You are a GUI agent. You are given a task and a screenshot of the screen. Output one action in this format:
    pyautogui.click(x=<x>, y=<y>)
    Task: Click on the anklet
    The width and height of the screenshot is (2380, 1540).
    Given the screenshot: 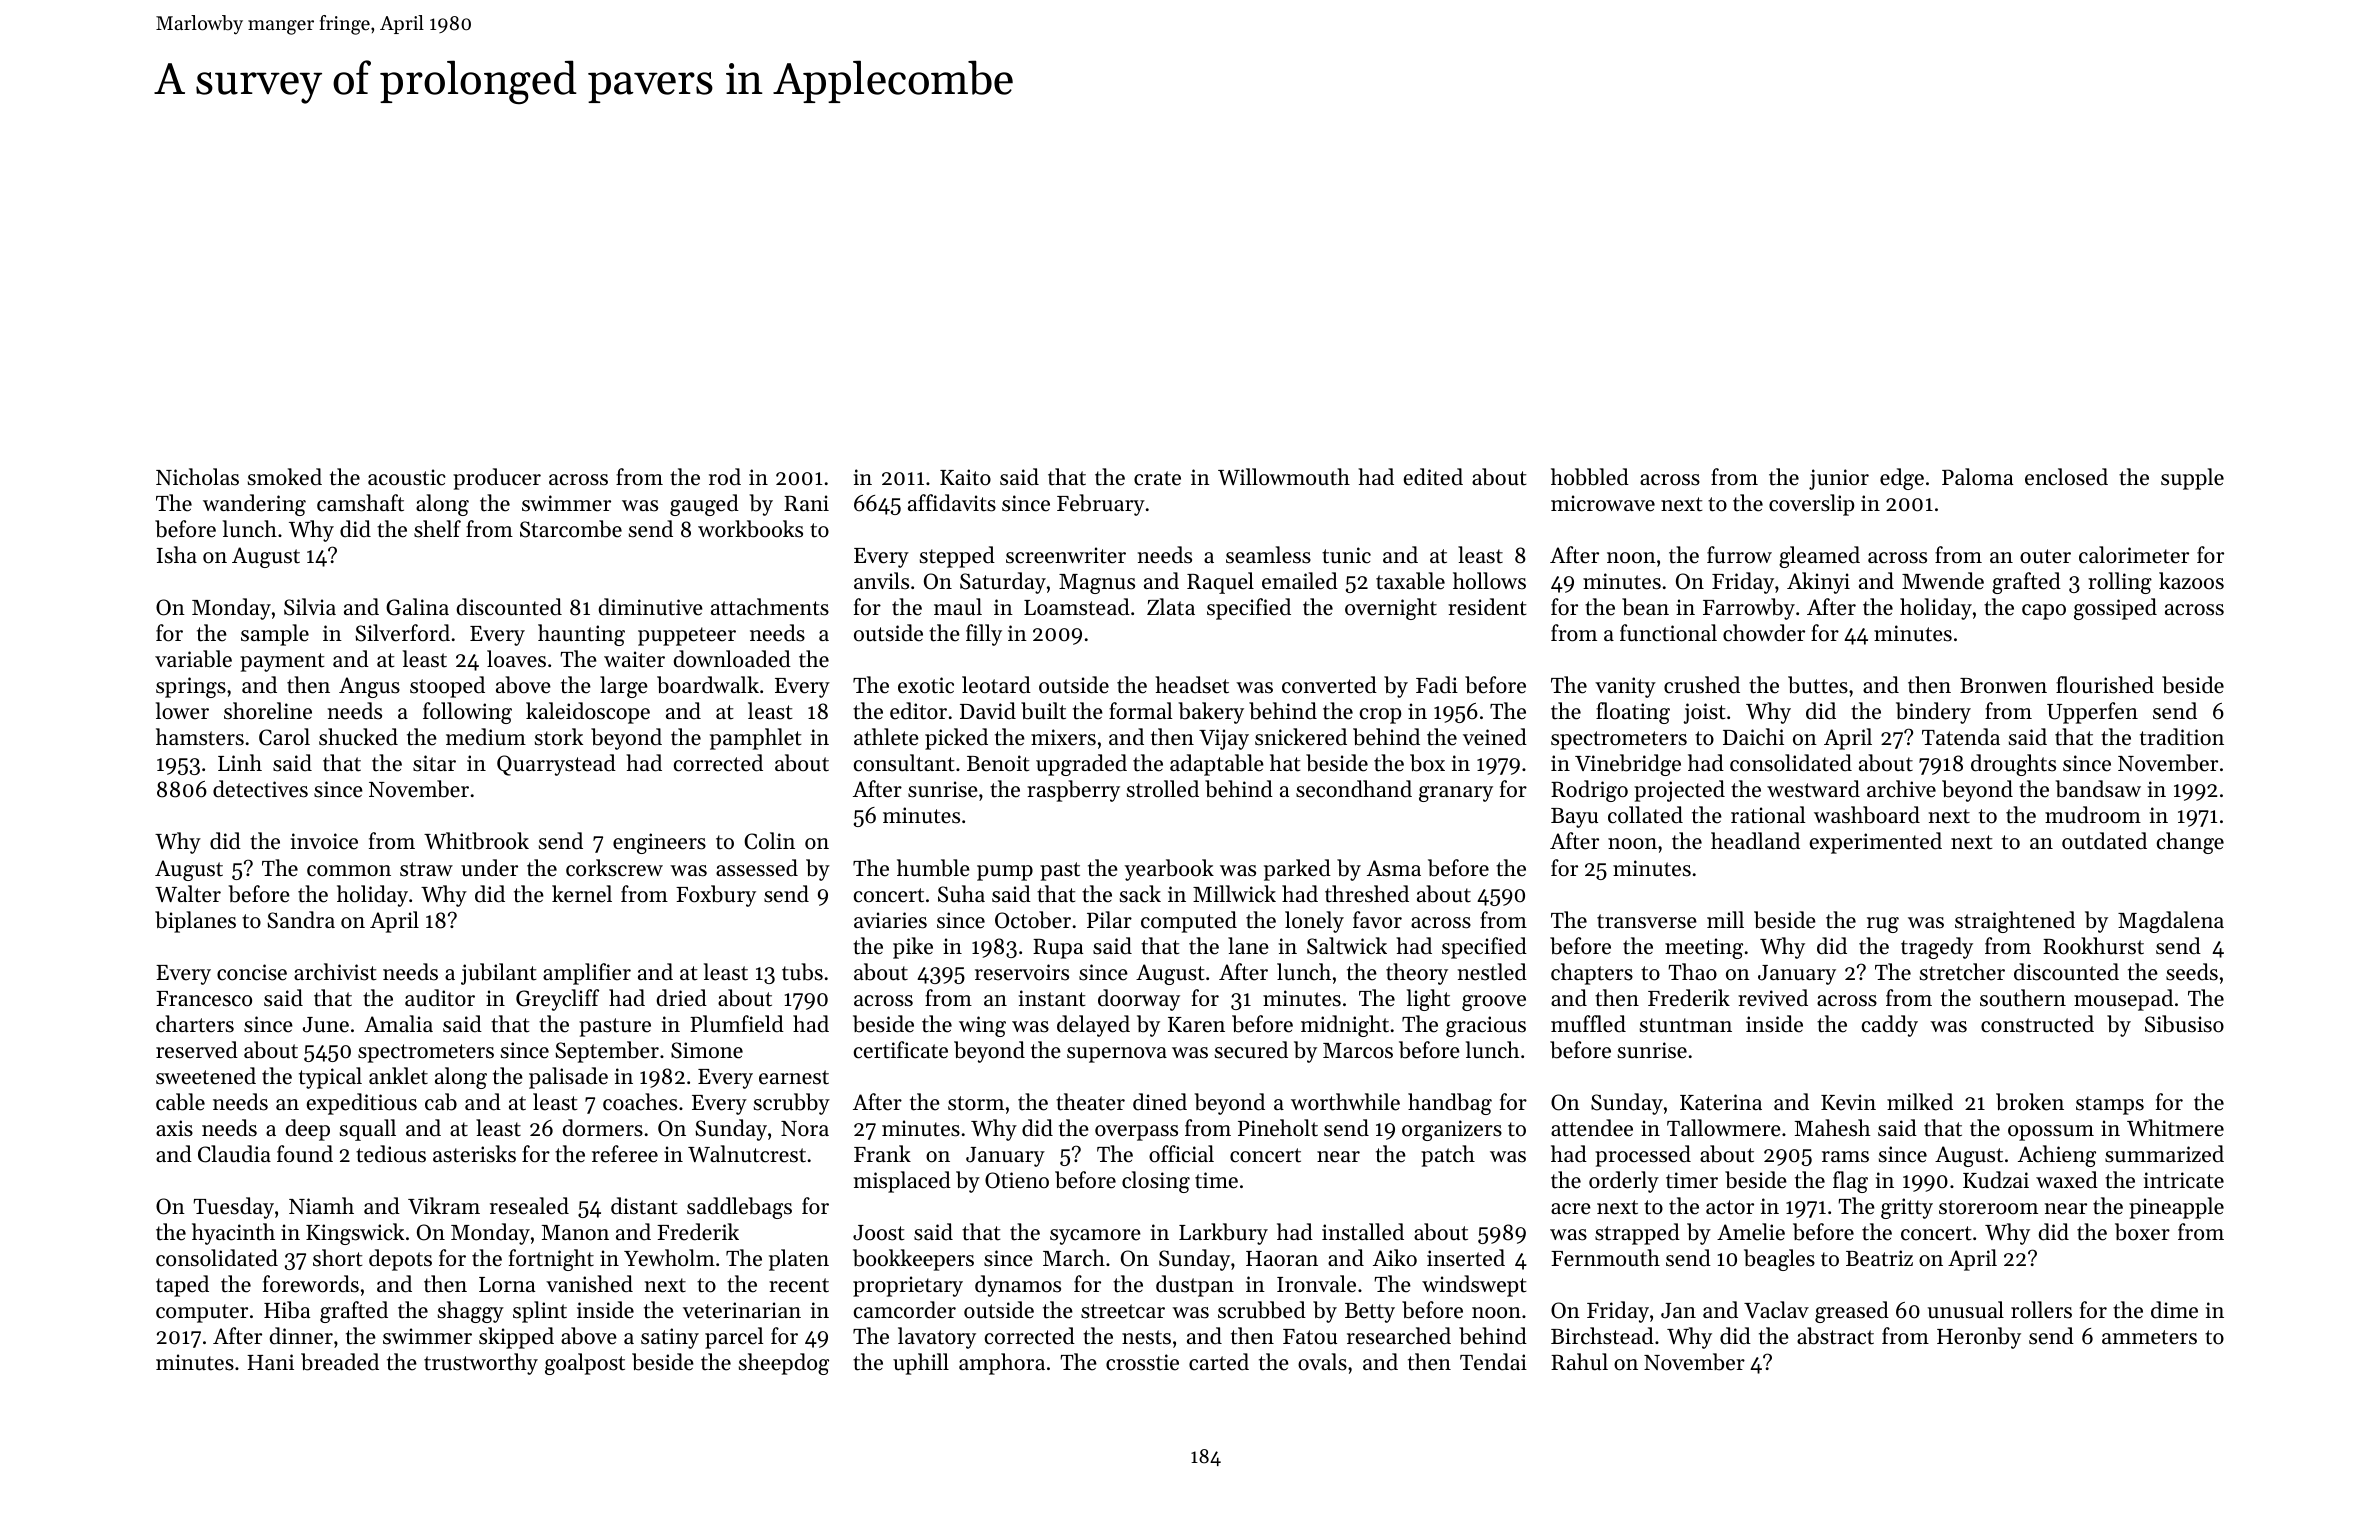 What is the action you would take?
    pyautogui.click(x=398, y=1076)
